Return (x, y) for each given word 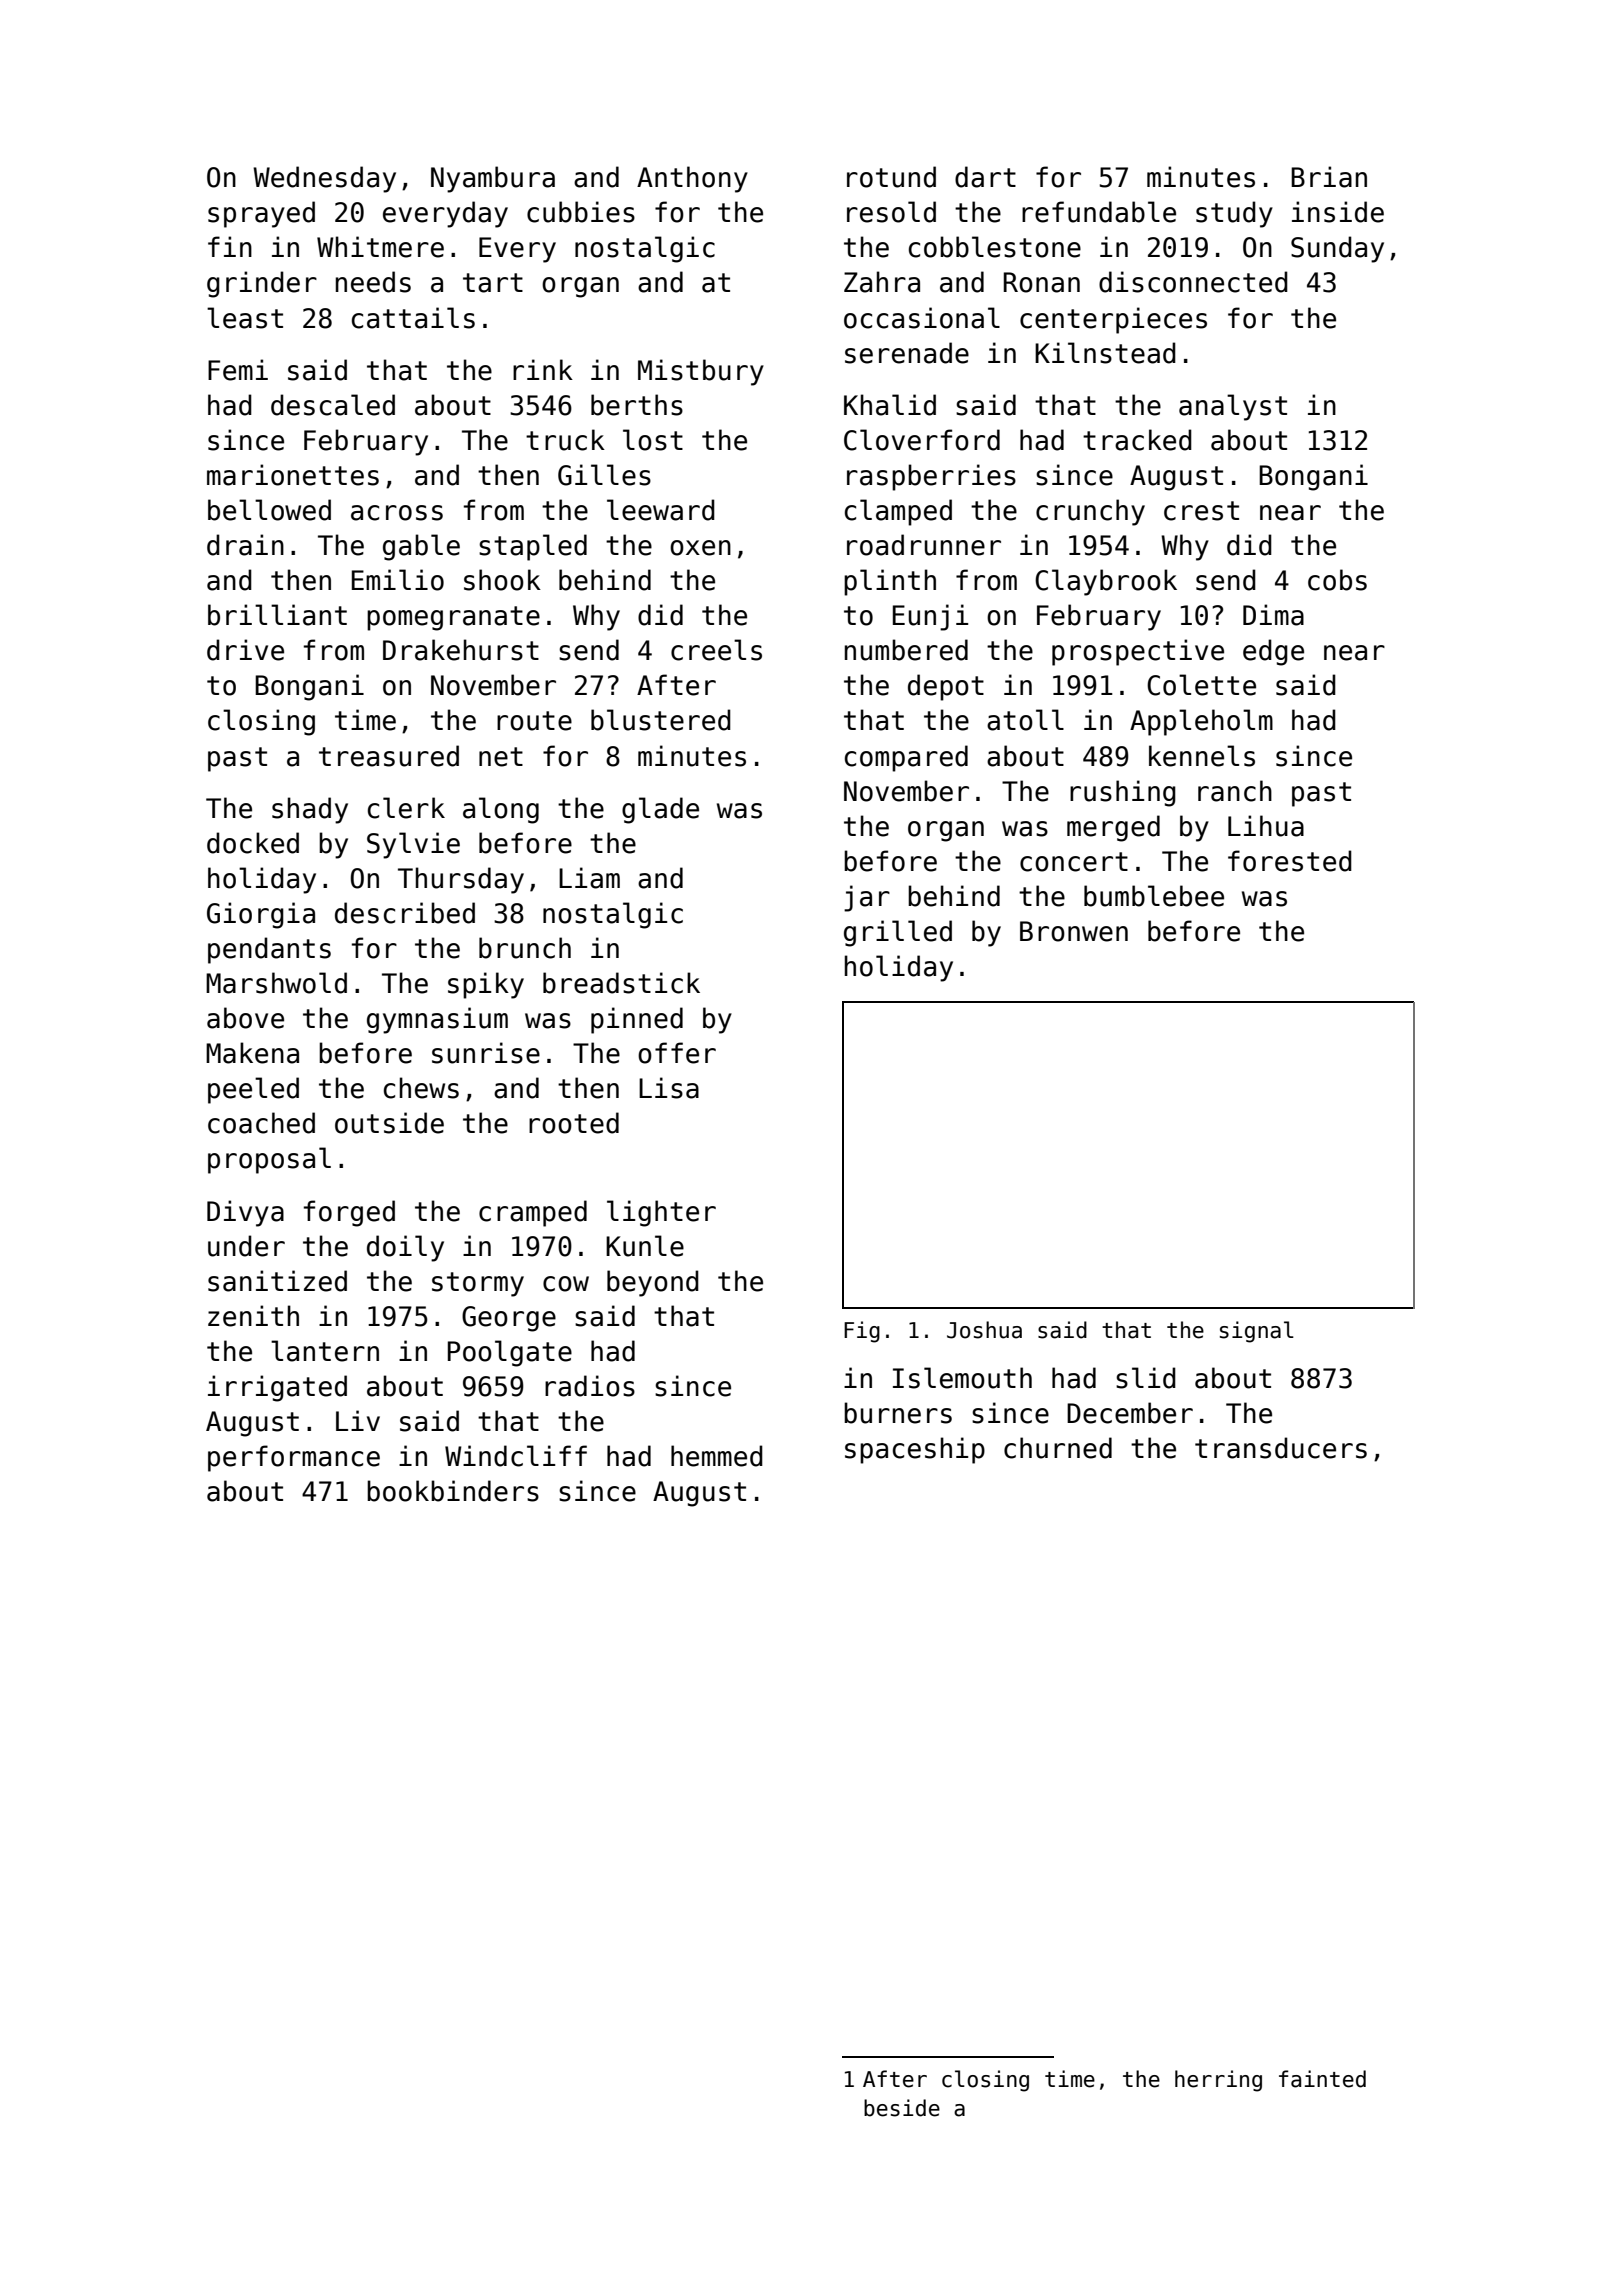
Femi (238, 370)
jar (867, 898)
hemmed (717, 1456)
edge (1273, 652)
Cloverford (922, 440)
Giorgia (261, 915)
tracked (1137, 440)
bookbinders (453, 1491)
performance (294, 1458)
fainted (1322, 2079)
